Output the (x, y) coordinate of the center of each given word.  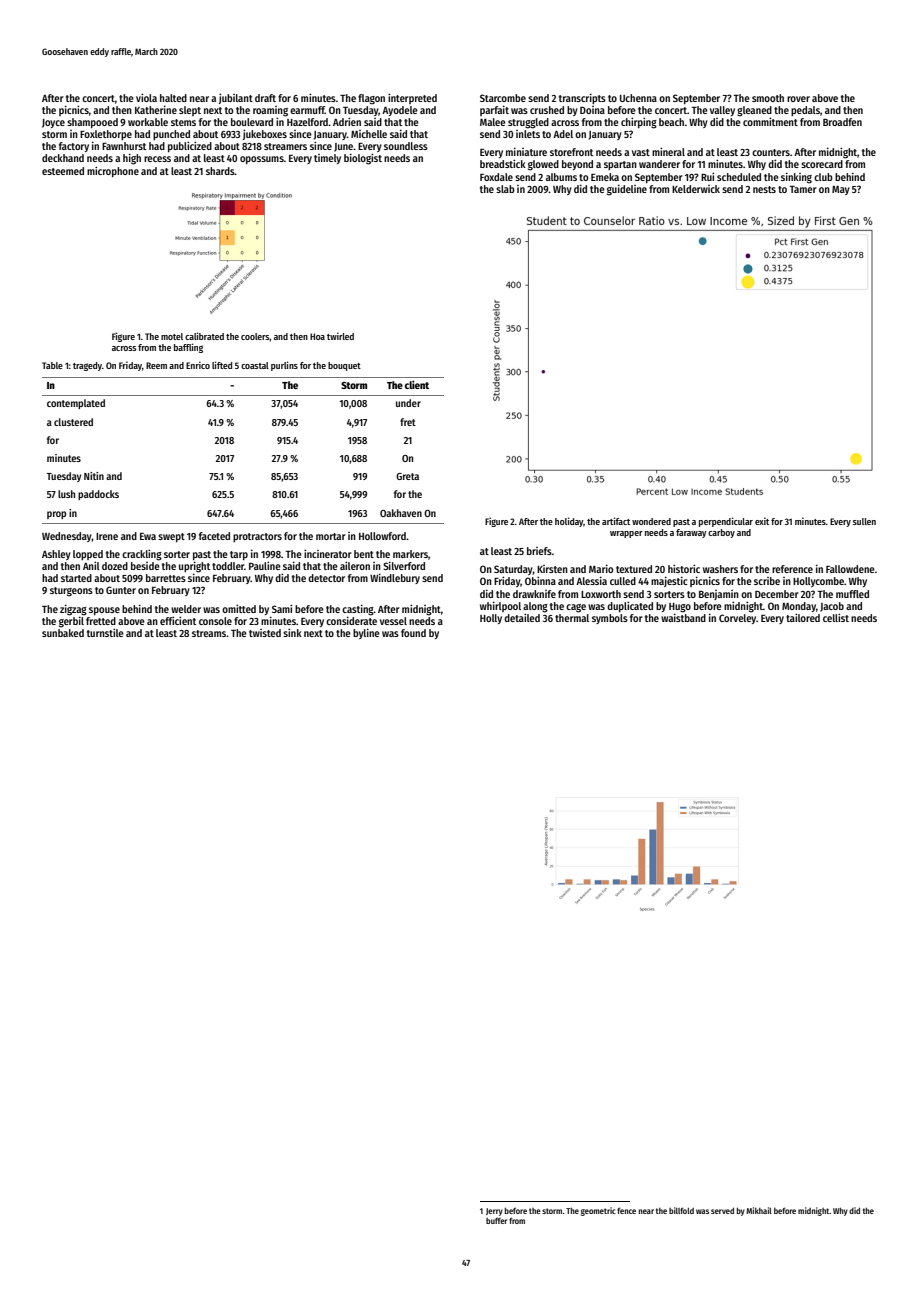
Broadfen (842, 122)
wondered (651, 521)
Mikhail (759, 1210)
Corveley (737, 619)
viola (146, 97)
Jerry (494, 1212)
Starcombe (503, 98)
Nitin (94, 476)
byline (366, 633)
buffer (496, 1220)
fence (626, 1210)
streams (209, 633)
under (408, 403)
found (413, 633)
